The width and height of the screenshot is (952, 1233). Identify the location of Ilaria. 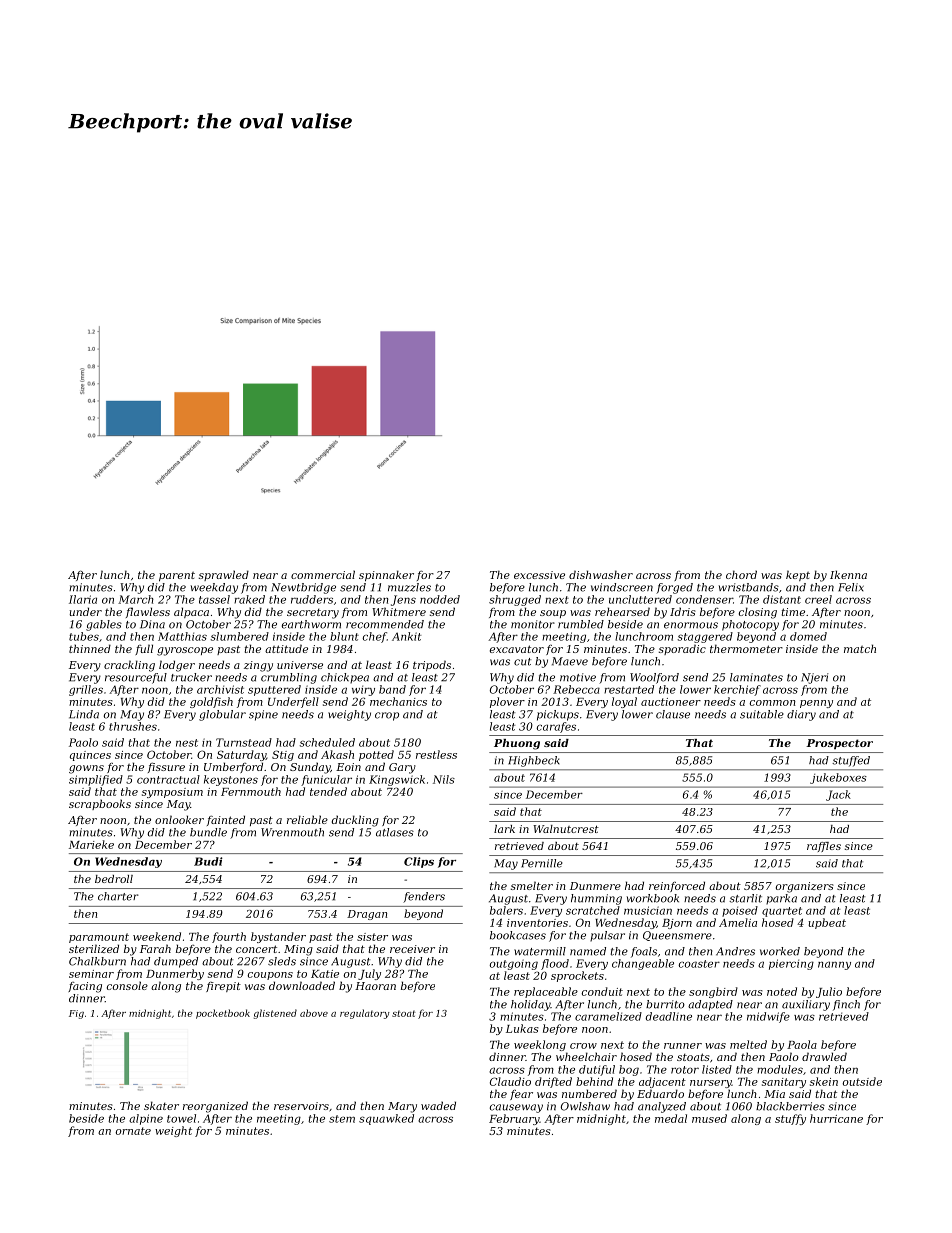
(83, 599).
